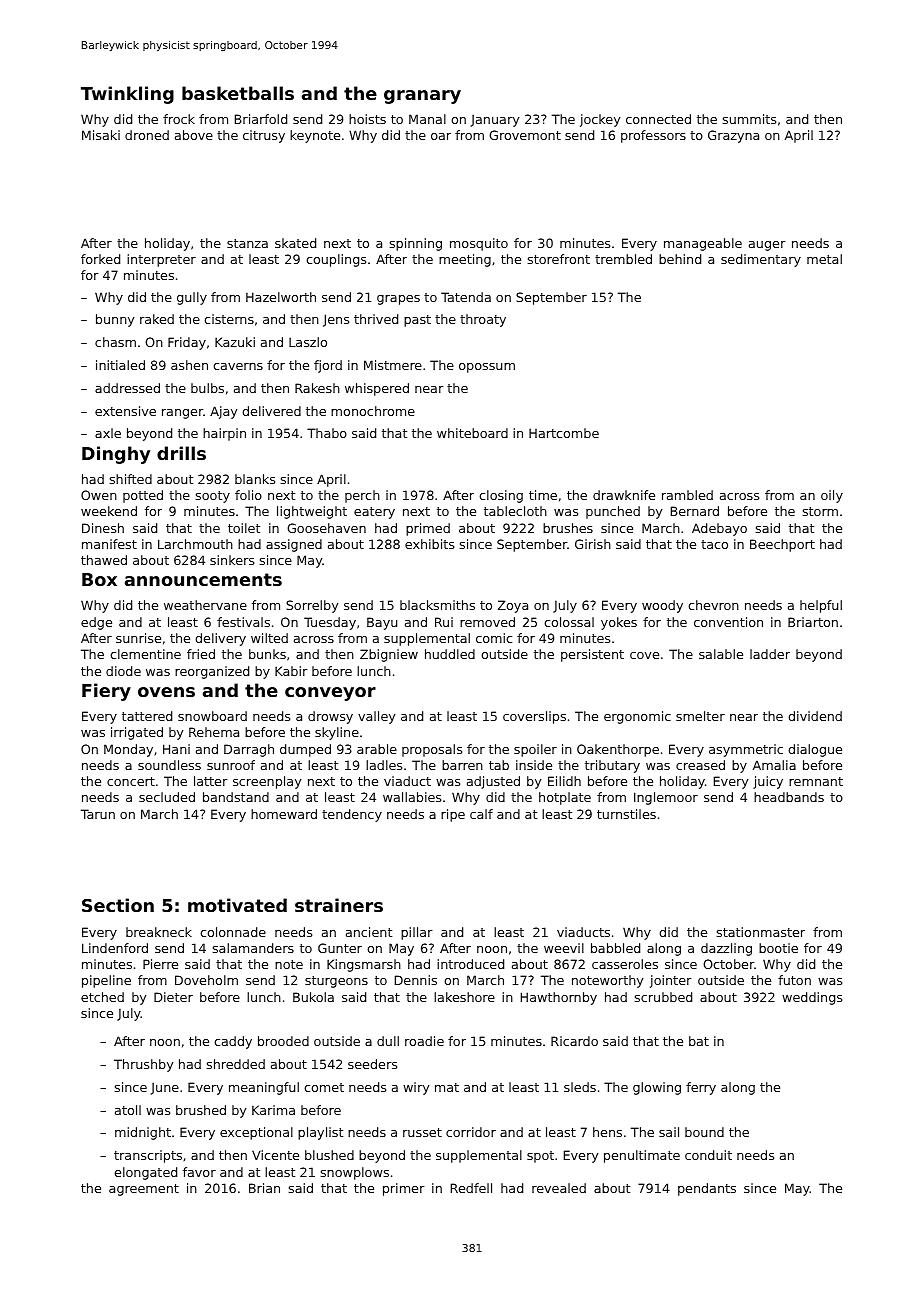 The width and height of the page is (924, 1308). Describe the element at coordinates (247, 243) in the page. I see `stanza` at that location.
